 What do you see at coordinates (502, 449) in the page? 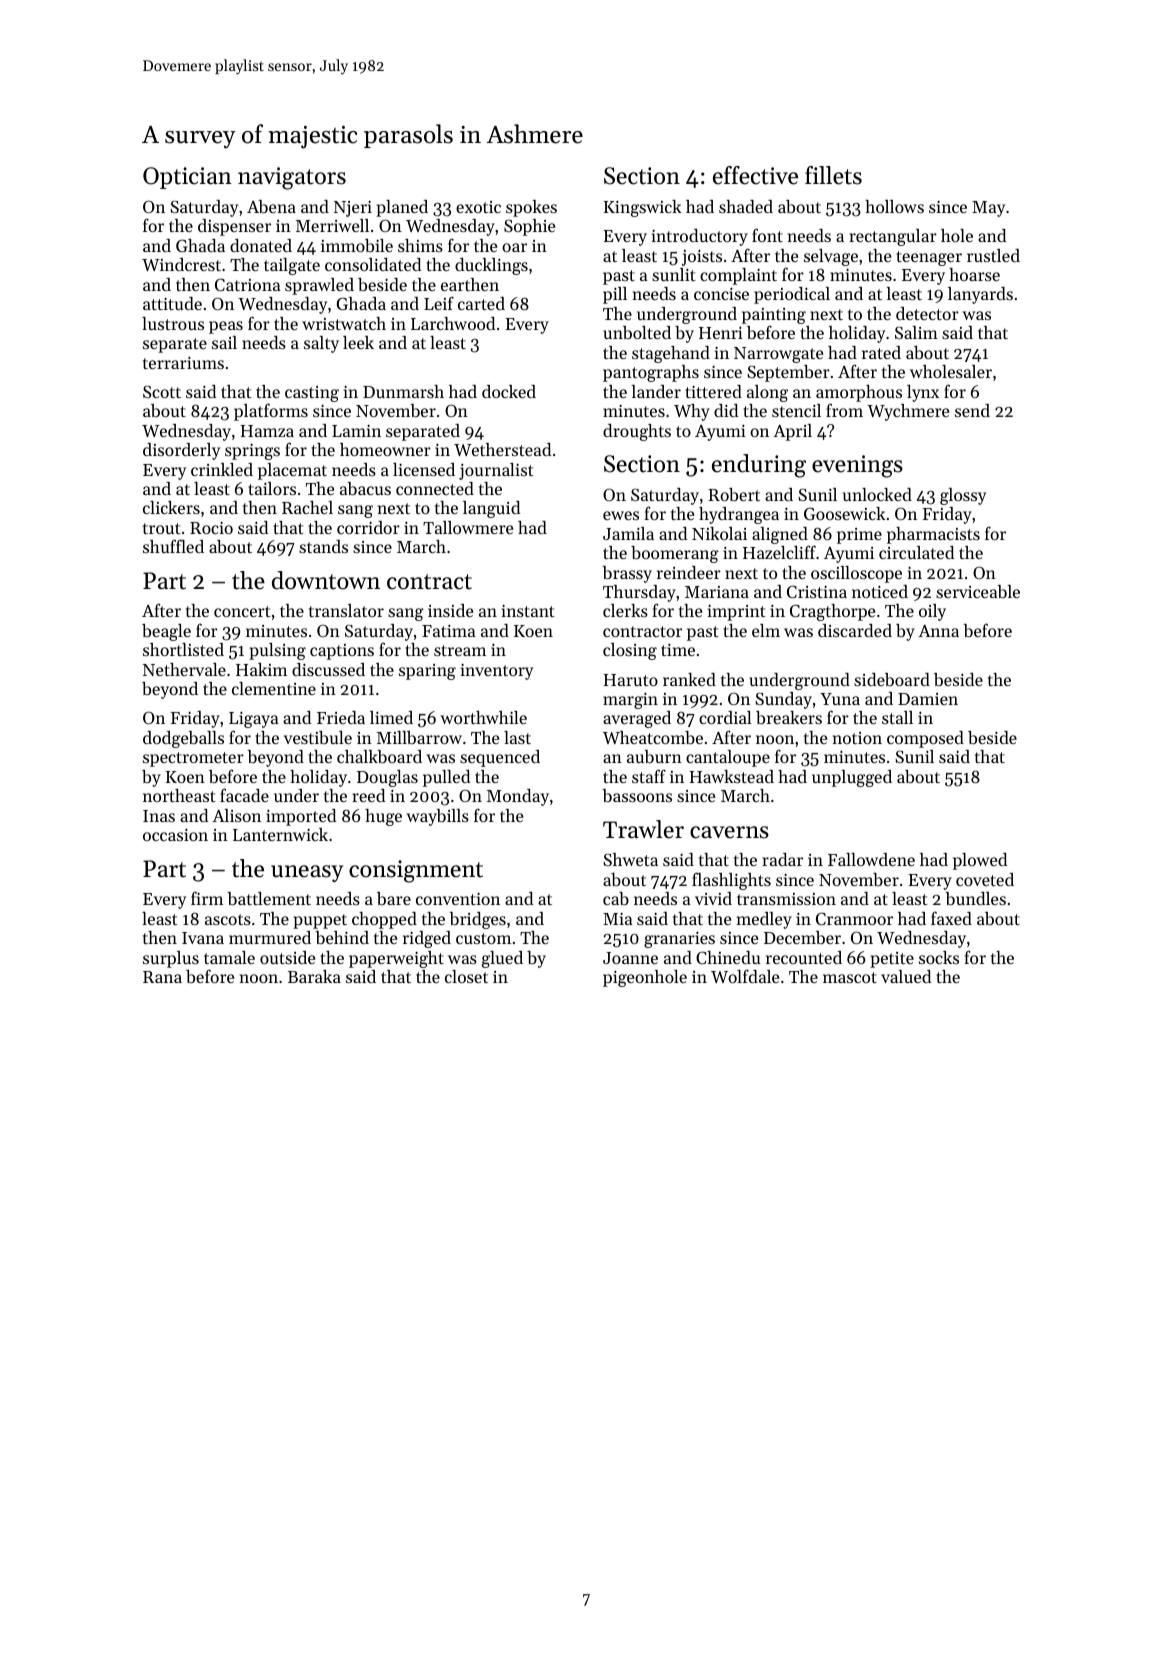
I see `Wetherstead` at bounding box center [502, 449].
